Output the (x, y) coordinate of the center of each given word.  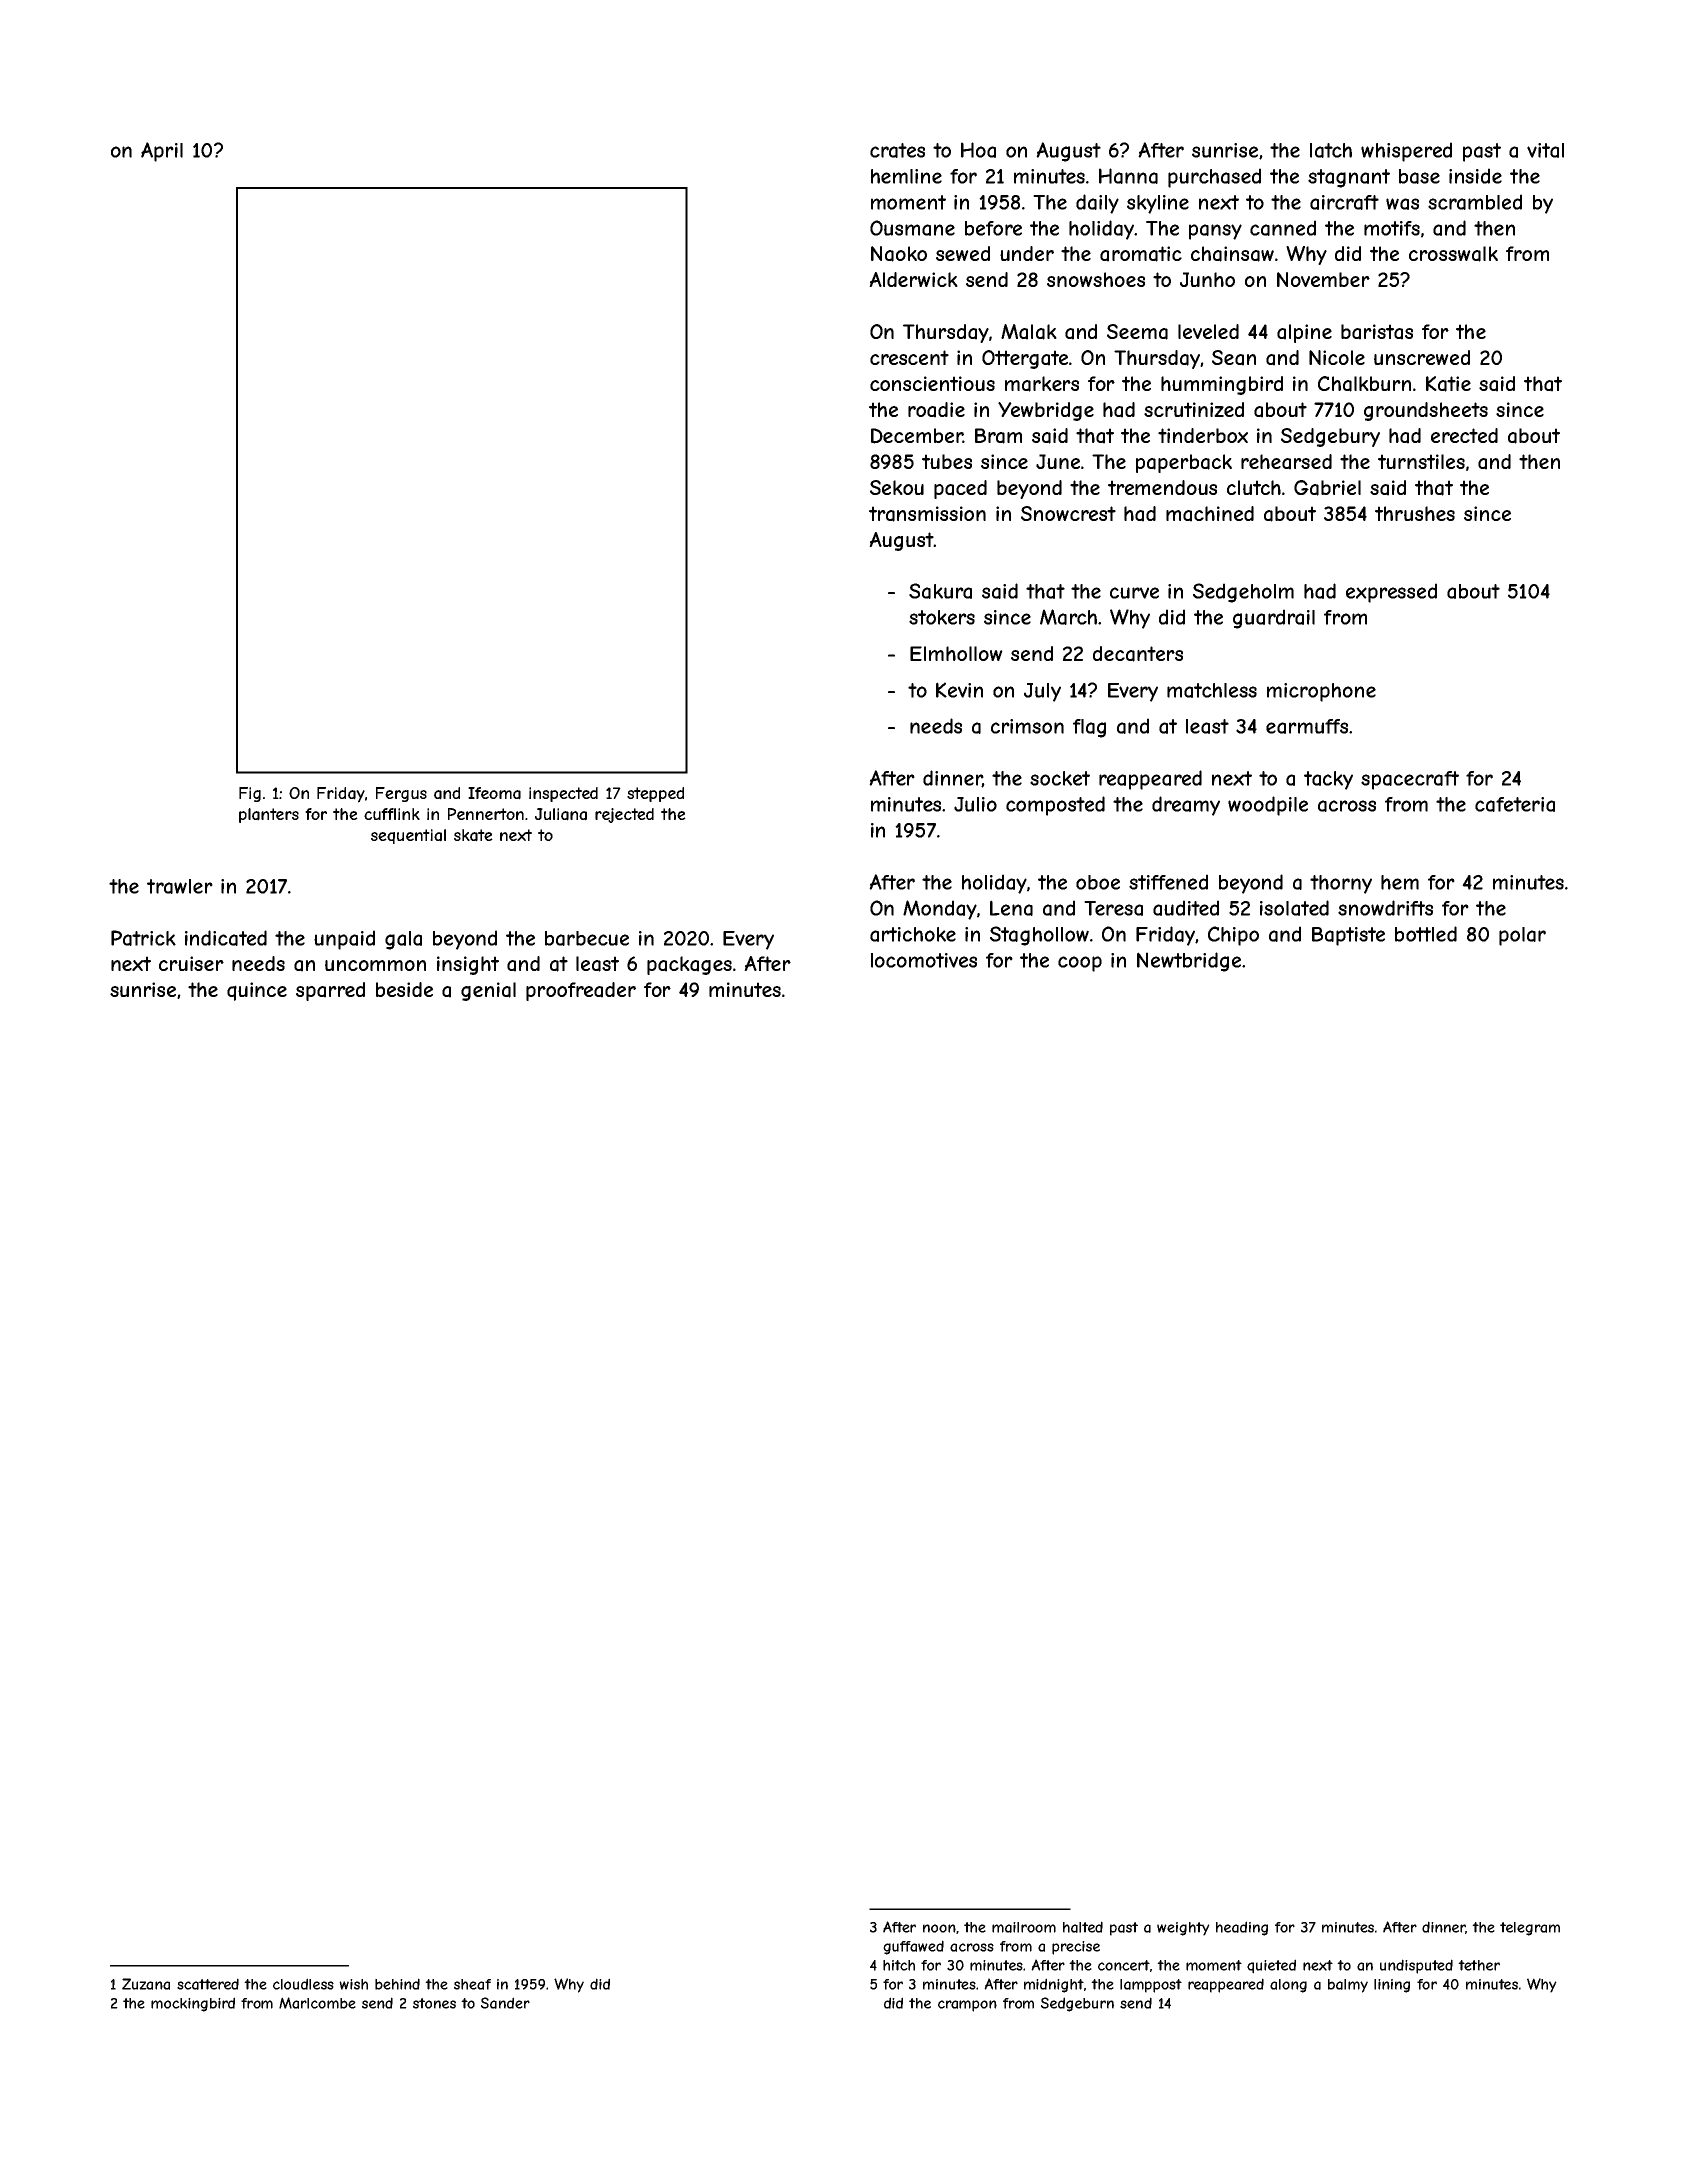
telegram (1530, 1929)
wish (353, 1984)
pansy (1215, 232)
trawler (180, 886)
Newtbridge (1189, 962)
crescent (909, 357)
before (993, 228)
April (162, 152)
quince (257, 991)
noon (939, 1928)
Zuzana (146, 1984)
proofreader (581, 991)
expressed (1391, 593)
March (1068, 617)
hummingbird (1222, 385)
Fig (250, 794)
